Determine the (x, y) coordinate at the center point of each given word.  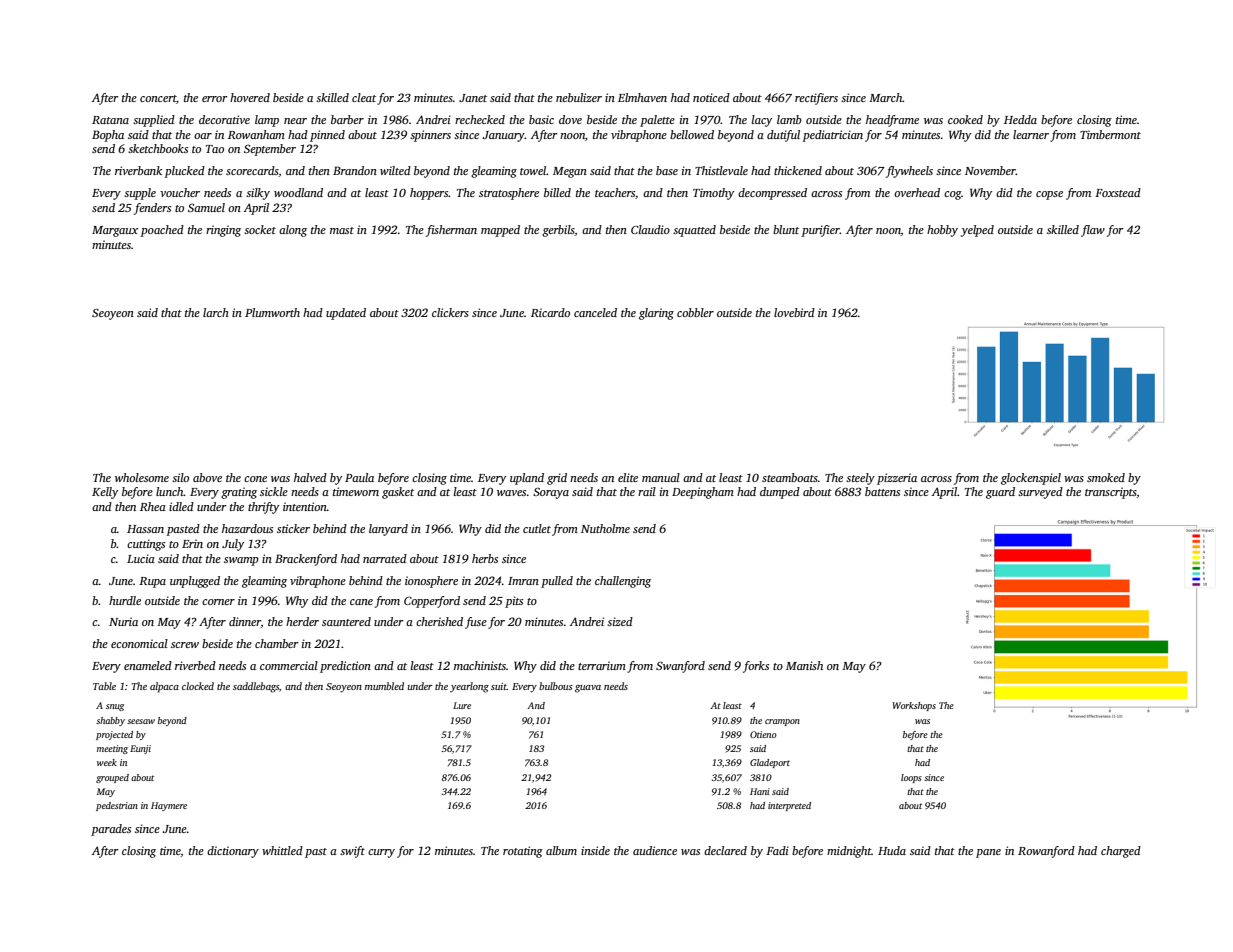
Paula (359, 477)
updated (346, 314)
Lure (462, 705)
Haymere (169, 806)
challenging (623, 582)
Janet (473, 98)
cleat (364, 97)
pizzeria (897, 479)
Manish (804, 665)
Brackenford (306, 560)
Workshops (914, 706)
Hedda (1020, 119)
